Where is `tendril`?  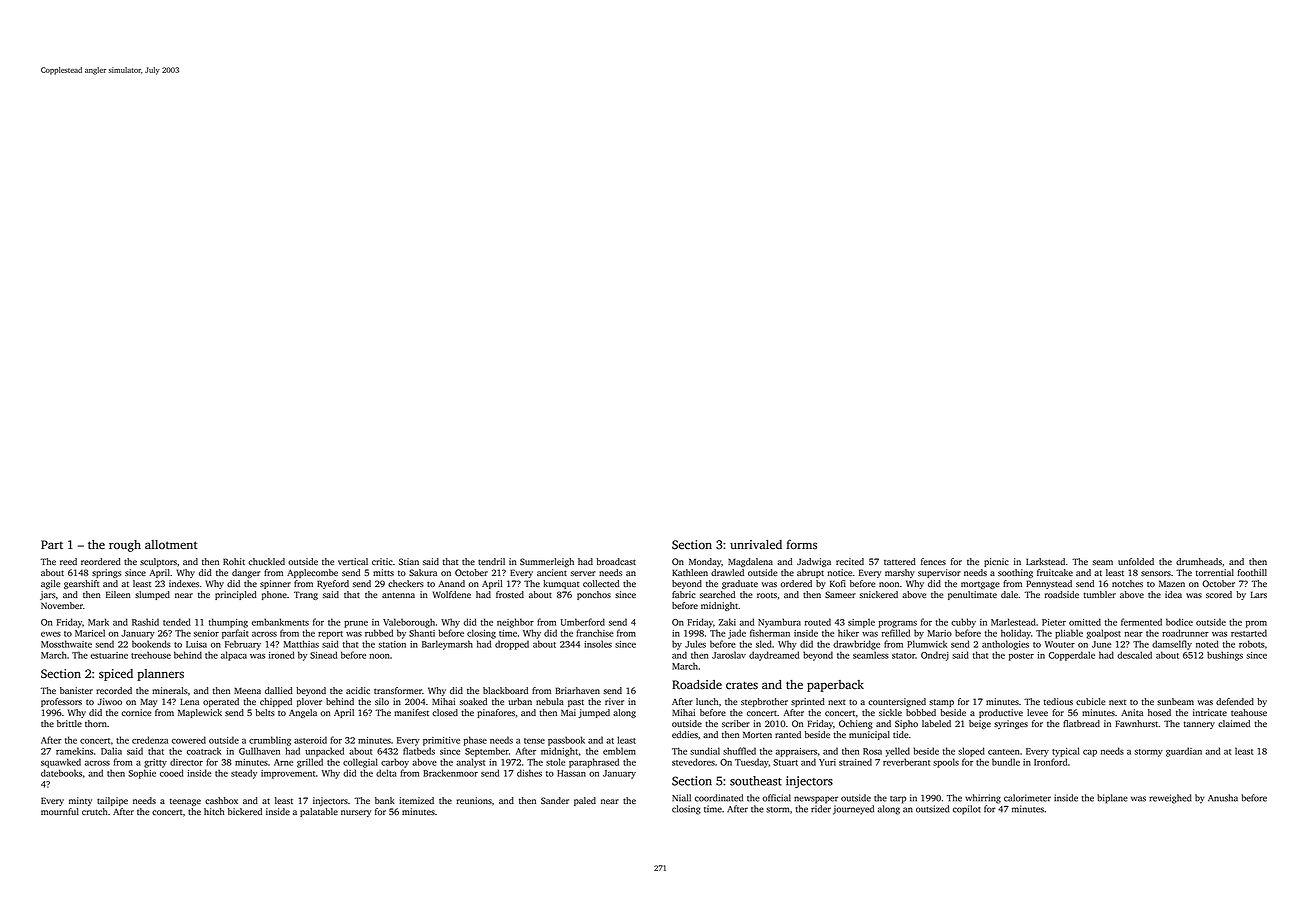 tendril is located at coordinates (491, 561).
